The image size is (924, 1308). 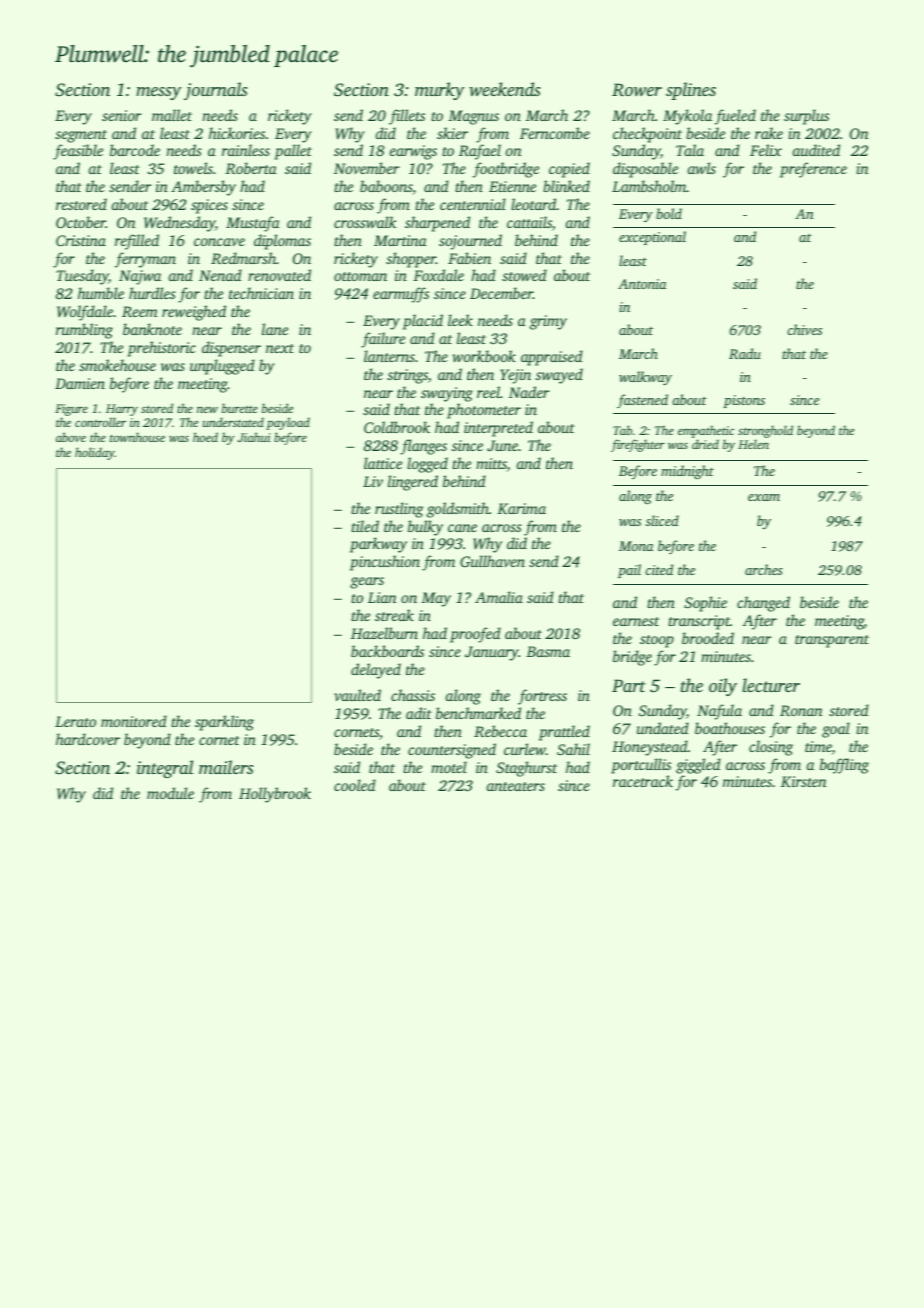 What do you see at coordinates (367, 583) in the image?
I see `gears` at bounding box center [367, 583].
